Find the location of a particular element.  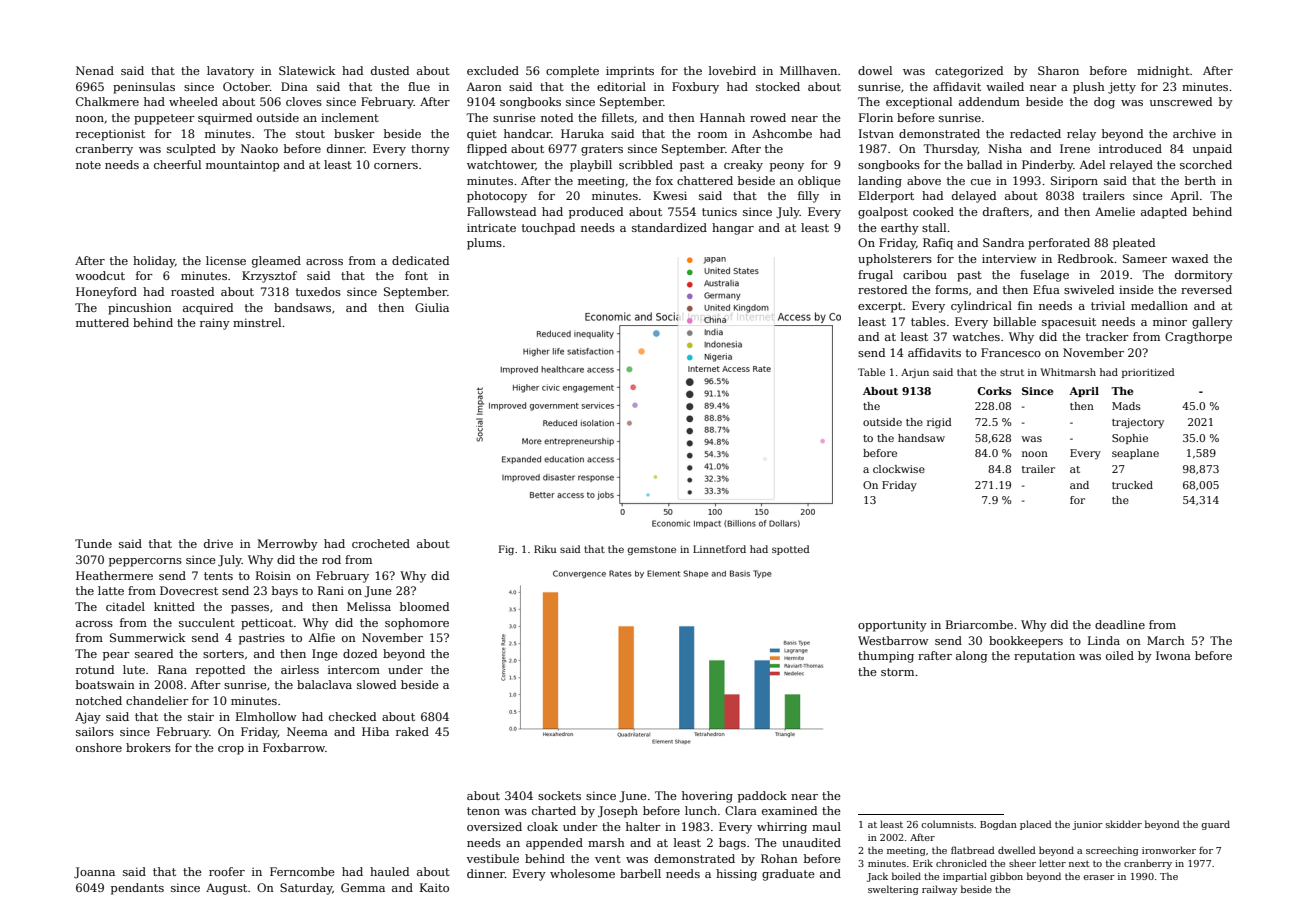

storm is located at coordinates (897, 672).
